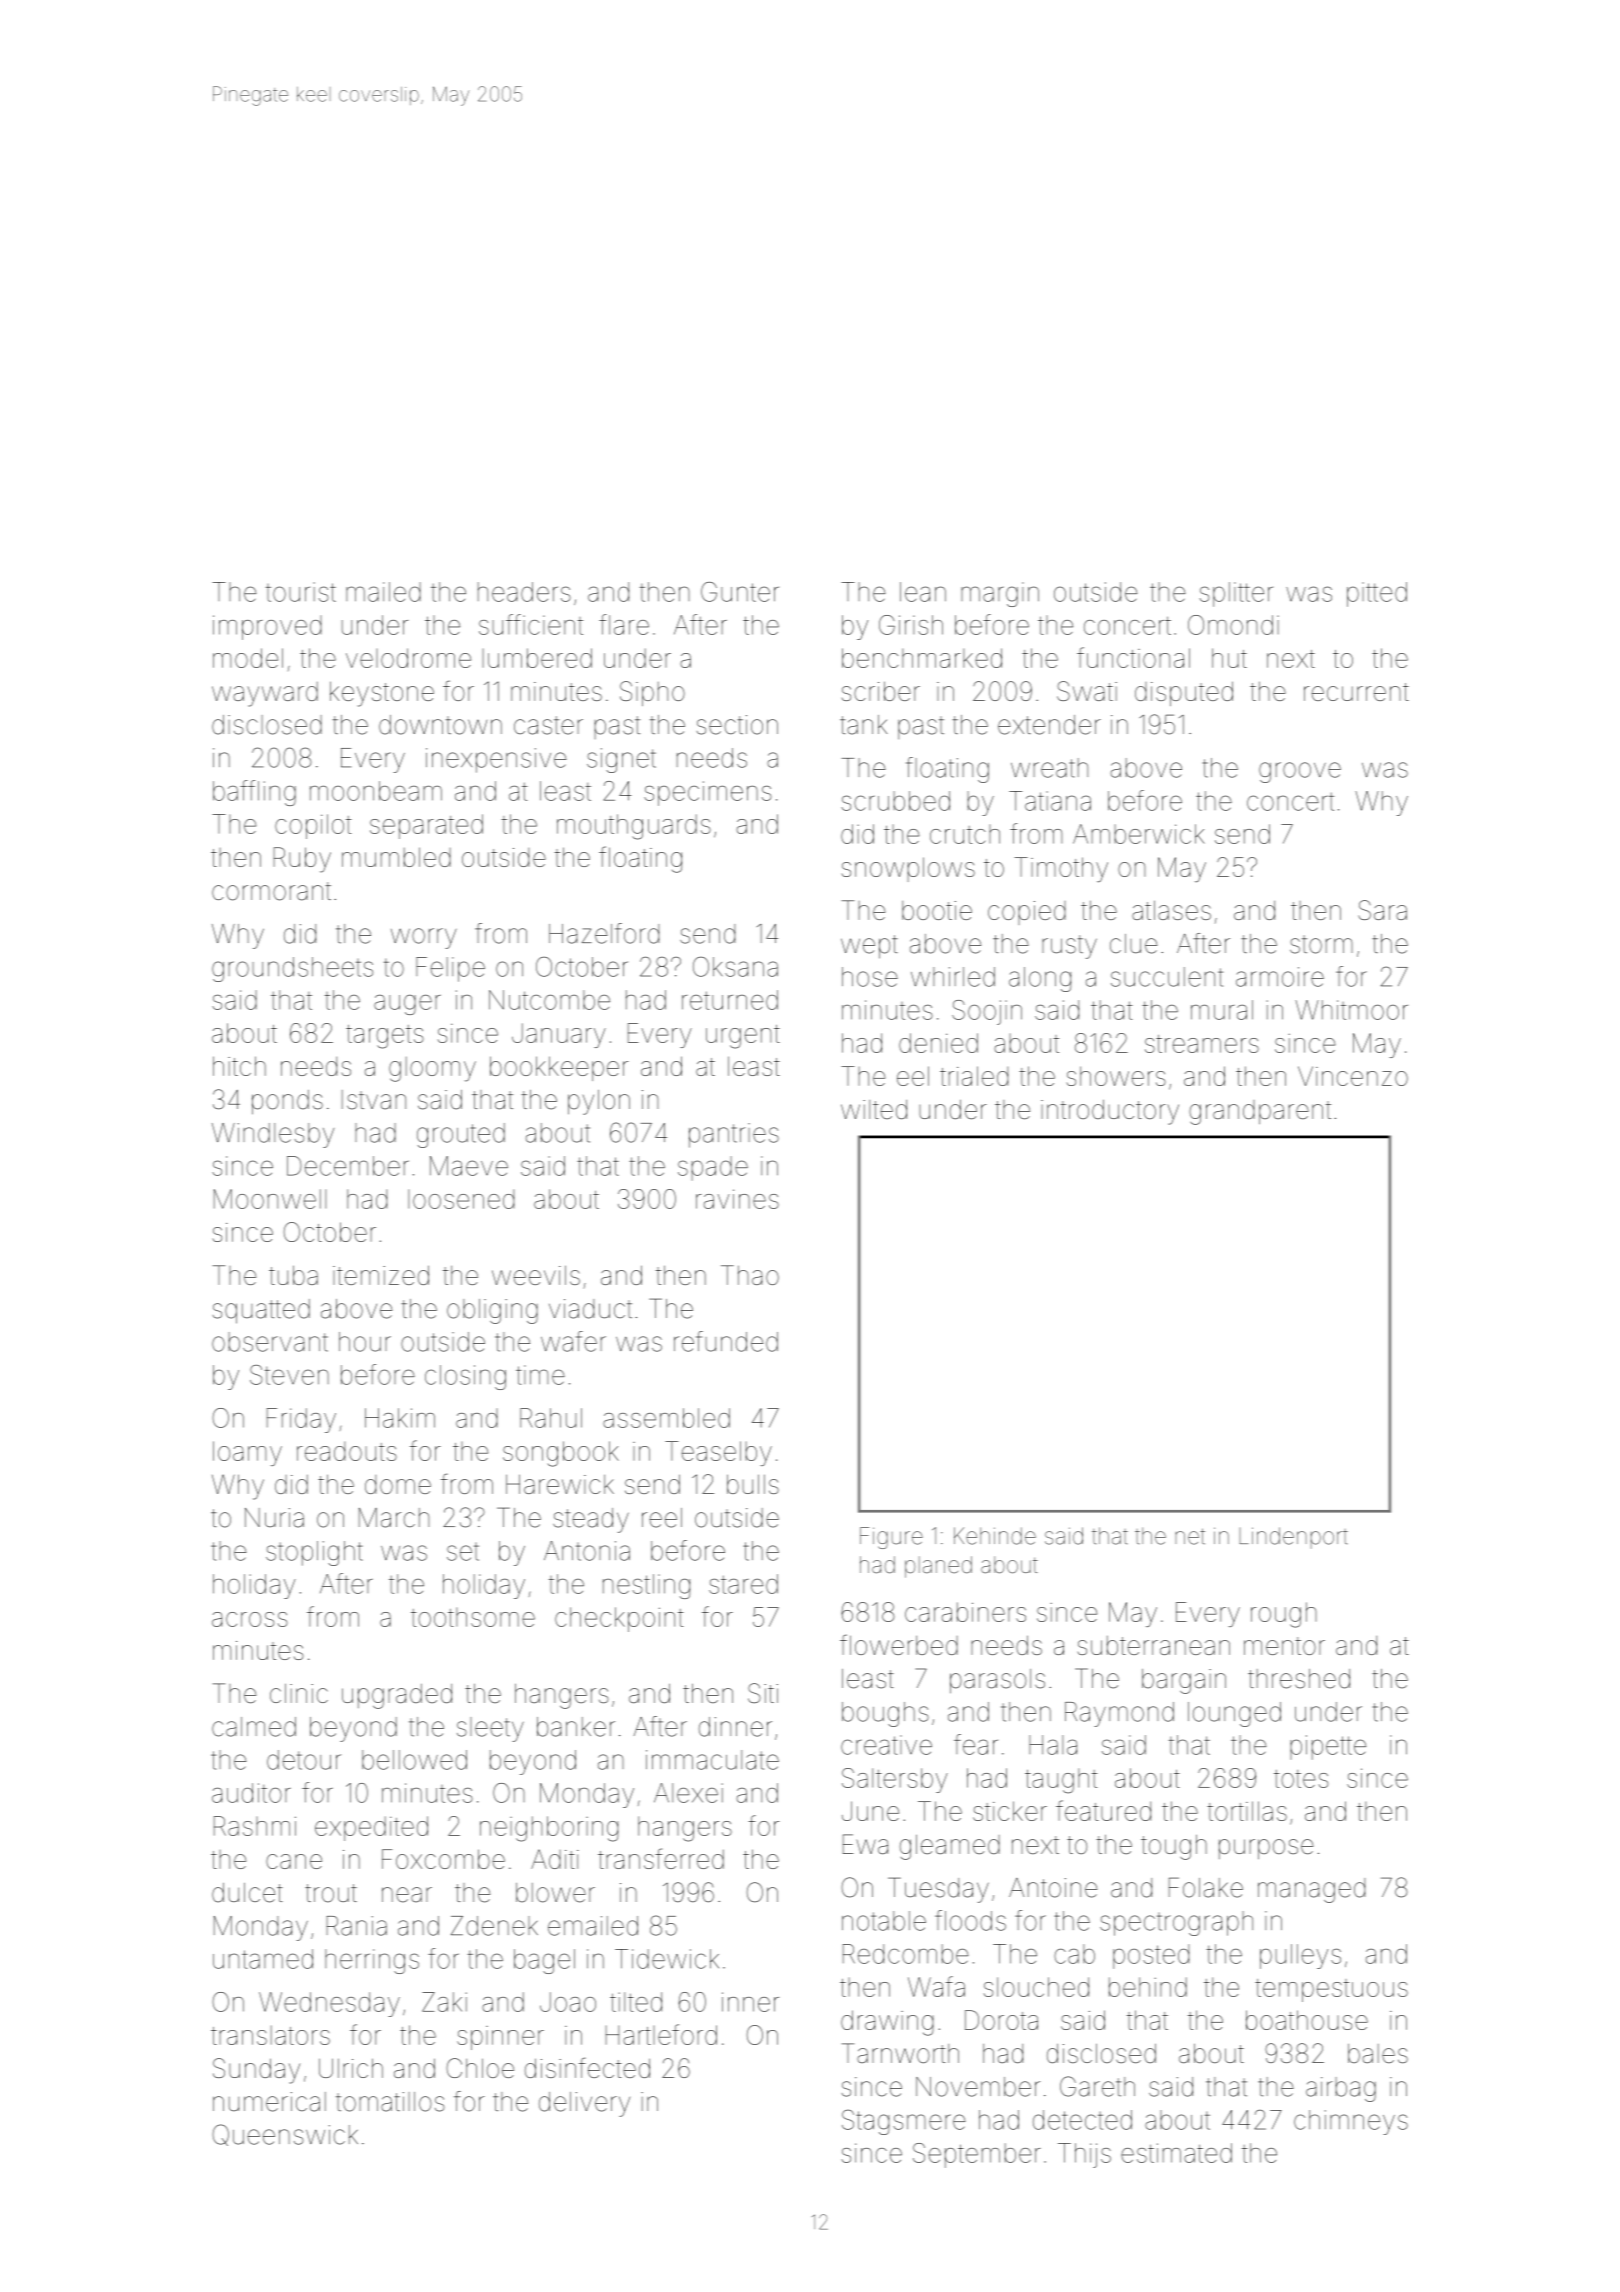 The image size is (1620, 2292). I want to click on bootie, so click(937, 910).
